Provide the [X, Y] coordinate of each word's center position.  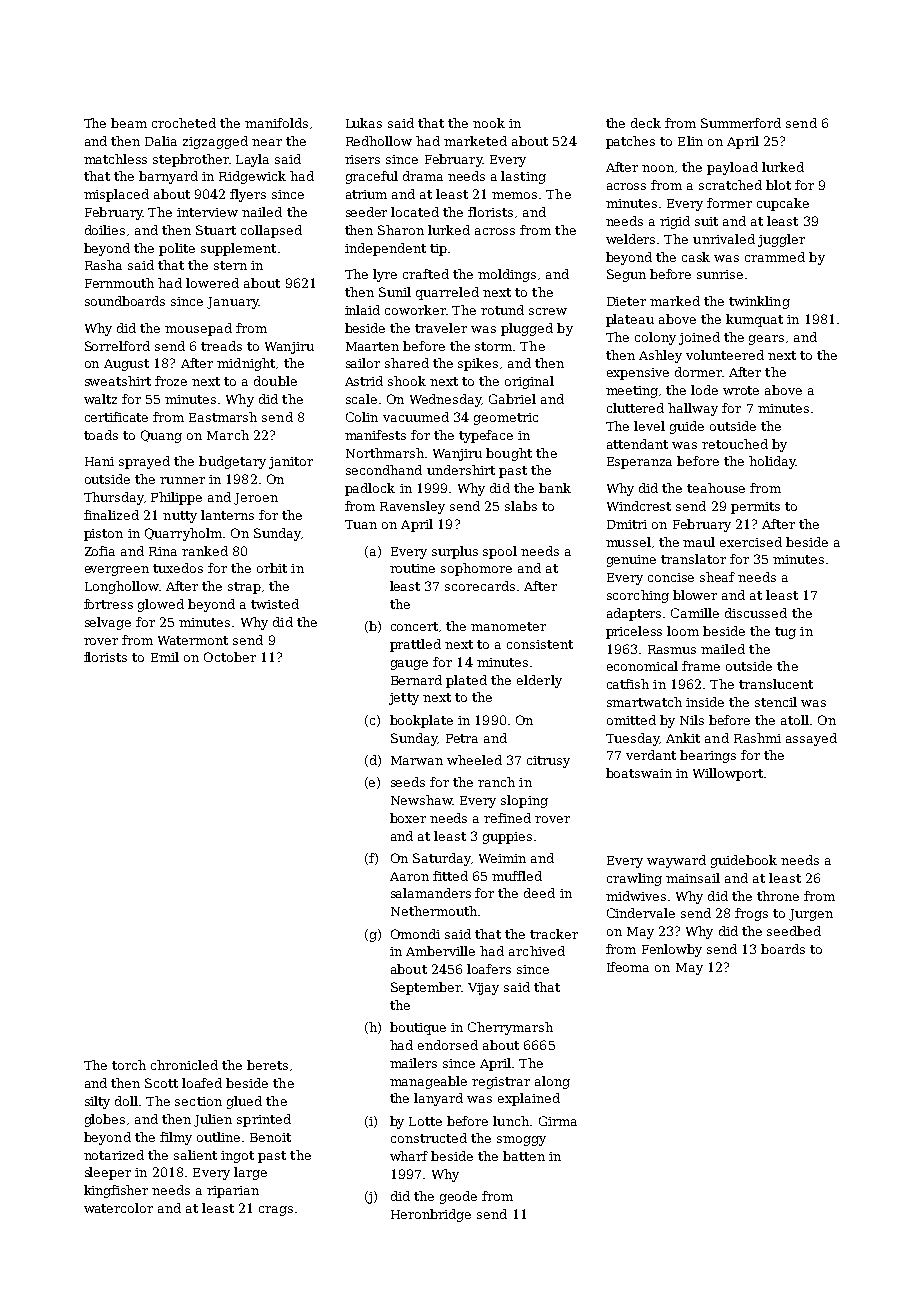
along [552, 1082]
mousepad [198, 329]
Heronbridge [431, 1215]
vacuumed [416, 417]
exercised [751, 542]
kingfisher [116, 1191]
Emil [165, 657]
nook [489, 123]
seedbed [794, 931]
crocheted [184, 123]
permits [755, 508]
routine [412, 568]
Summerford [741, 123]
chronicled [184, 1065]
